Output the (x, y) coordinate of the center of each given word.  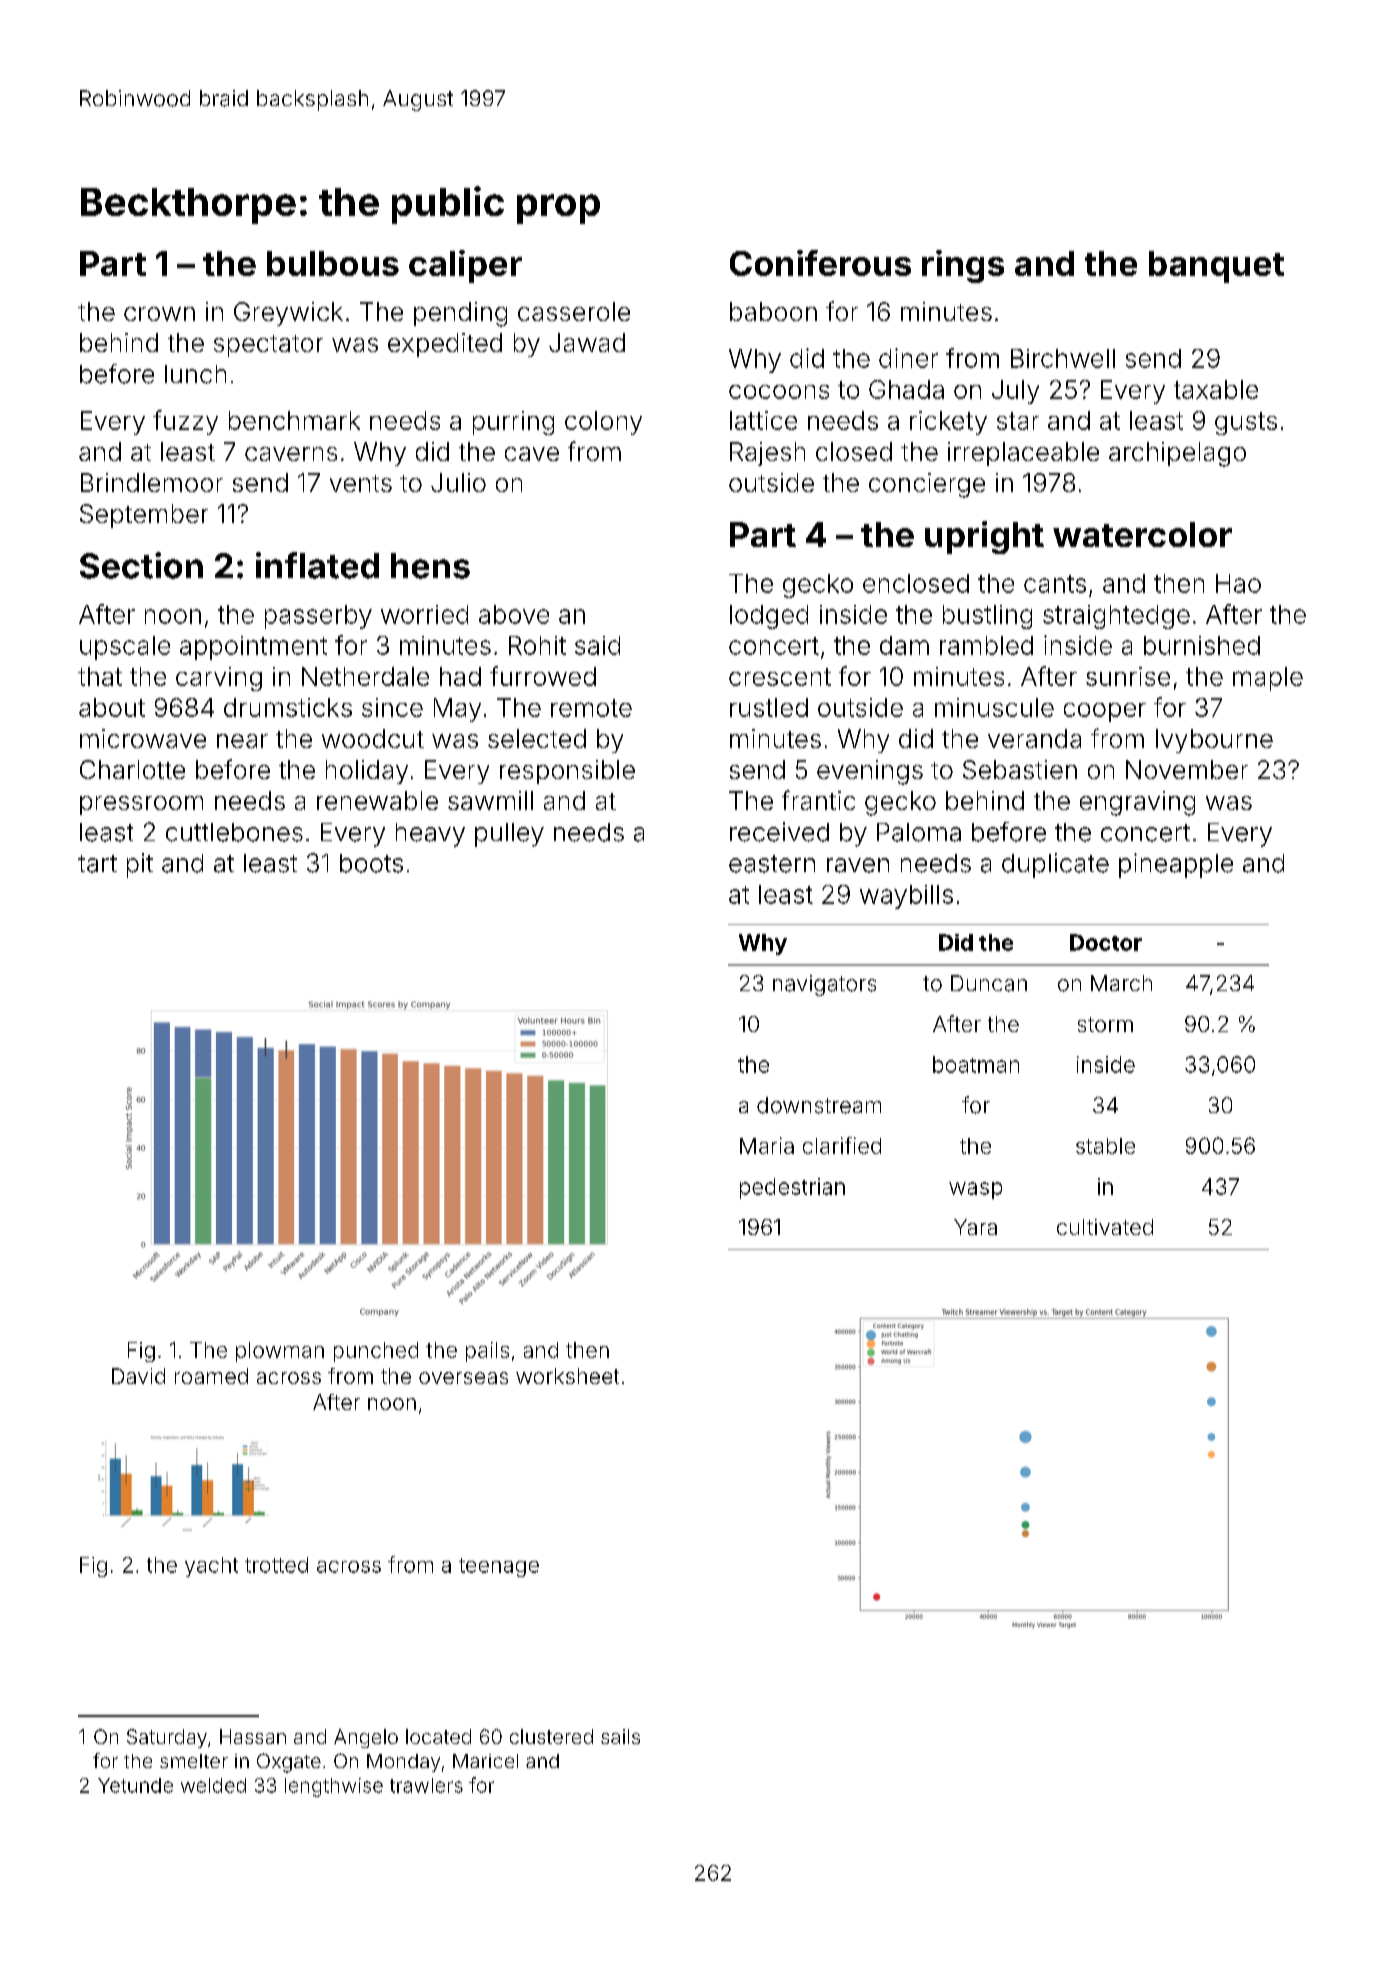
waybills (906, 897)
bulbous (333, 263)
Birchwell (1063, 358)
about (112, 707)
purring (513, 423)
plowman (280, 1352)
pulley (509, 835)
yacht (211, 1567)
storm (1105, 1024)
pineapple (1176, 865)
